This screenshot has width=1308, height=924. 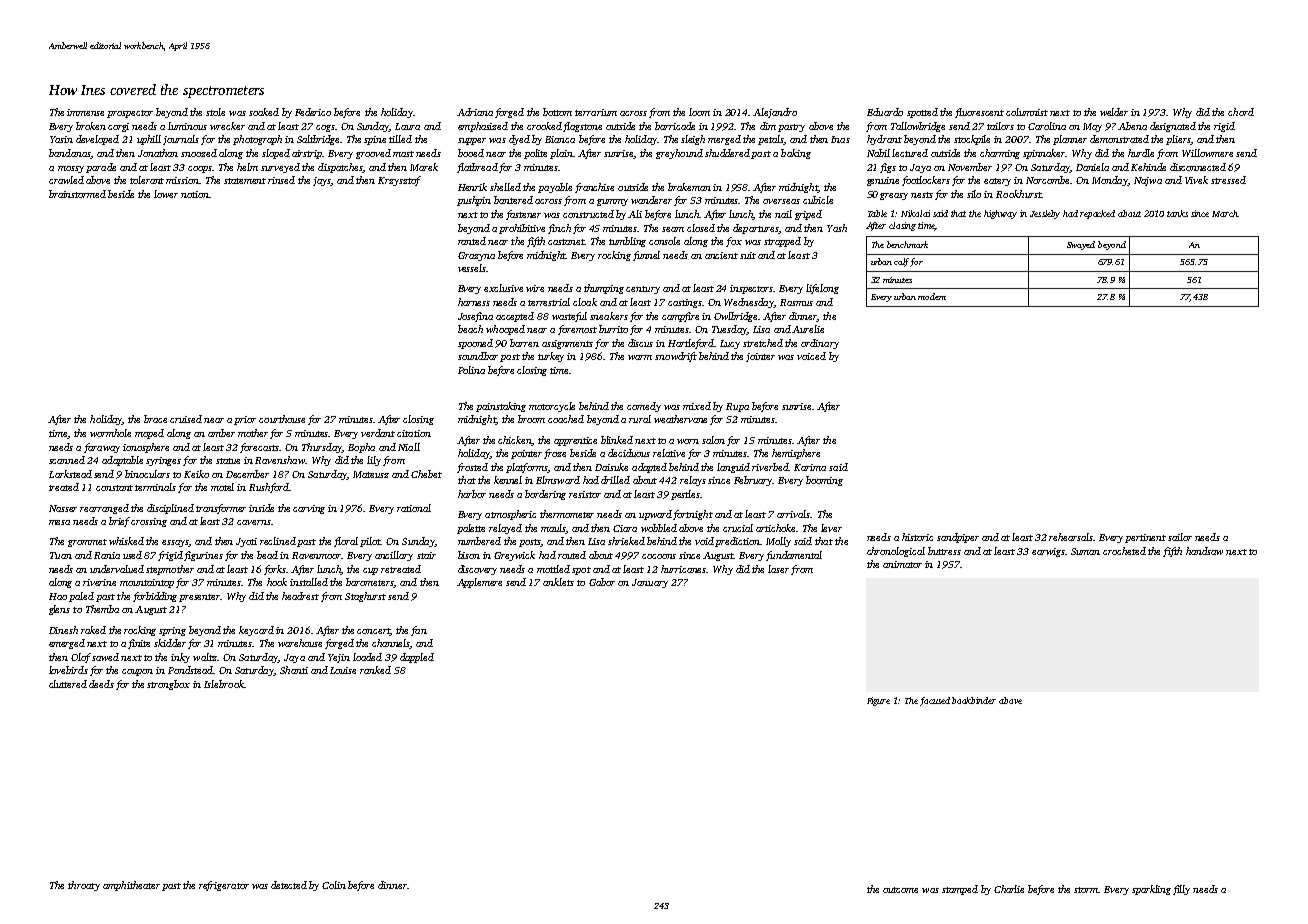 I want to click on scanned, so click(x=67, y=460).
